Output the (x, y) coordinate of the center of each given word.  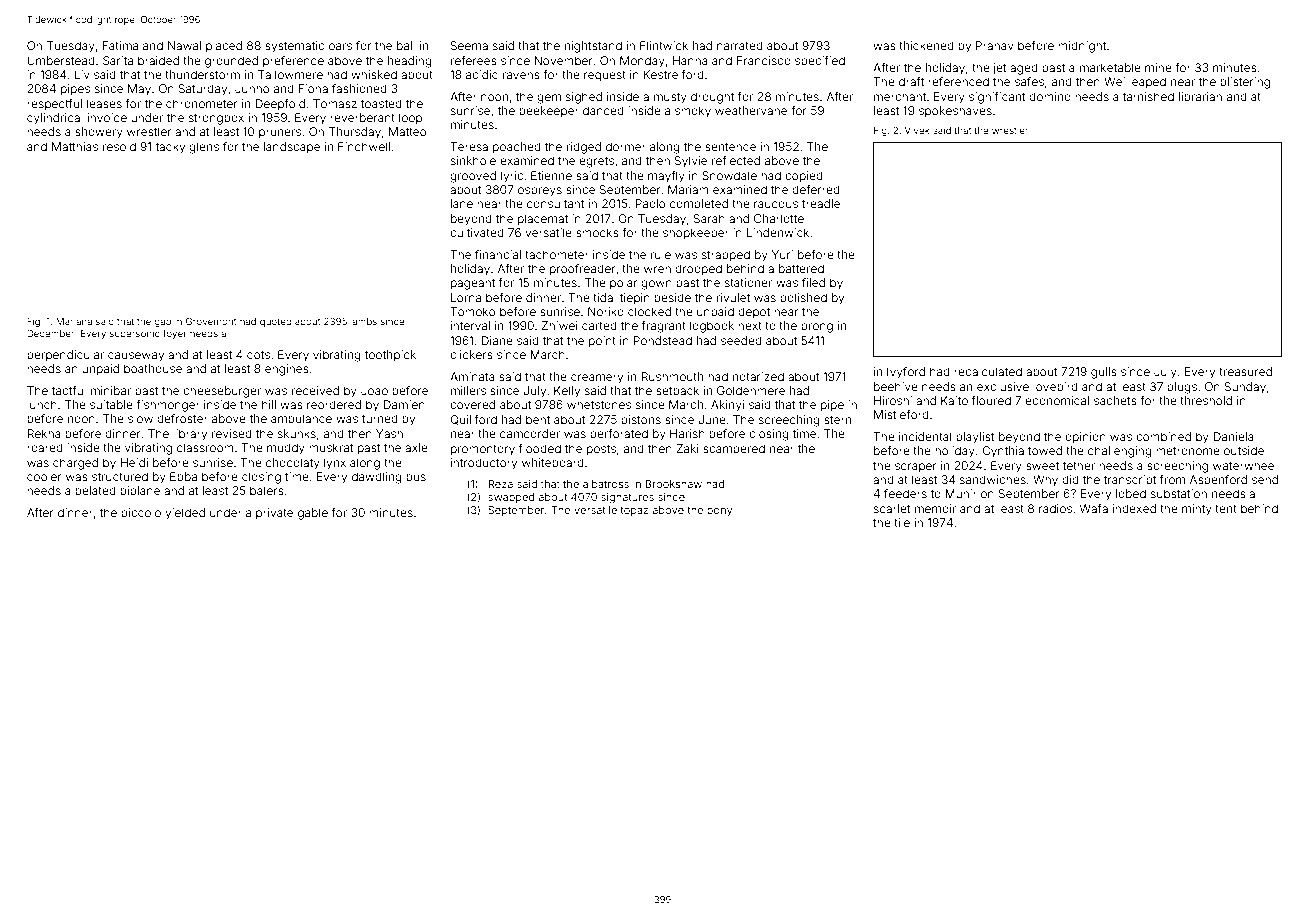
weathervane (751, 110)
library (190, 435)
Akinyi (727, 406)
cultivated (477, 232)
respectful (54, 105)
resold (119, 146)
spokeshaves (955, 112)
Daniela (1233, 436)
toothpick (390, 356)
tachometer (557, 254)
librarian (1200, 96)
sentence (730, 147)
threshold (1206, 400)
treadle (821, 203)
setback (677, 390)
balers (267, 490)
